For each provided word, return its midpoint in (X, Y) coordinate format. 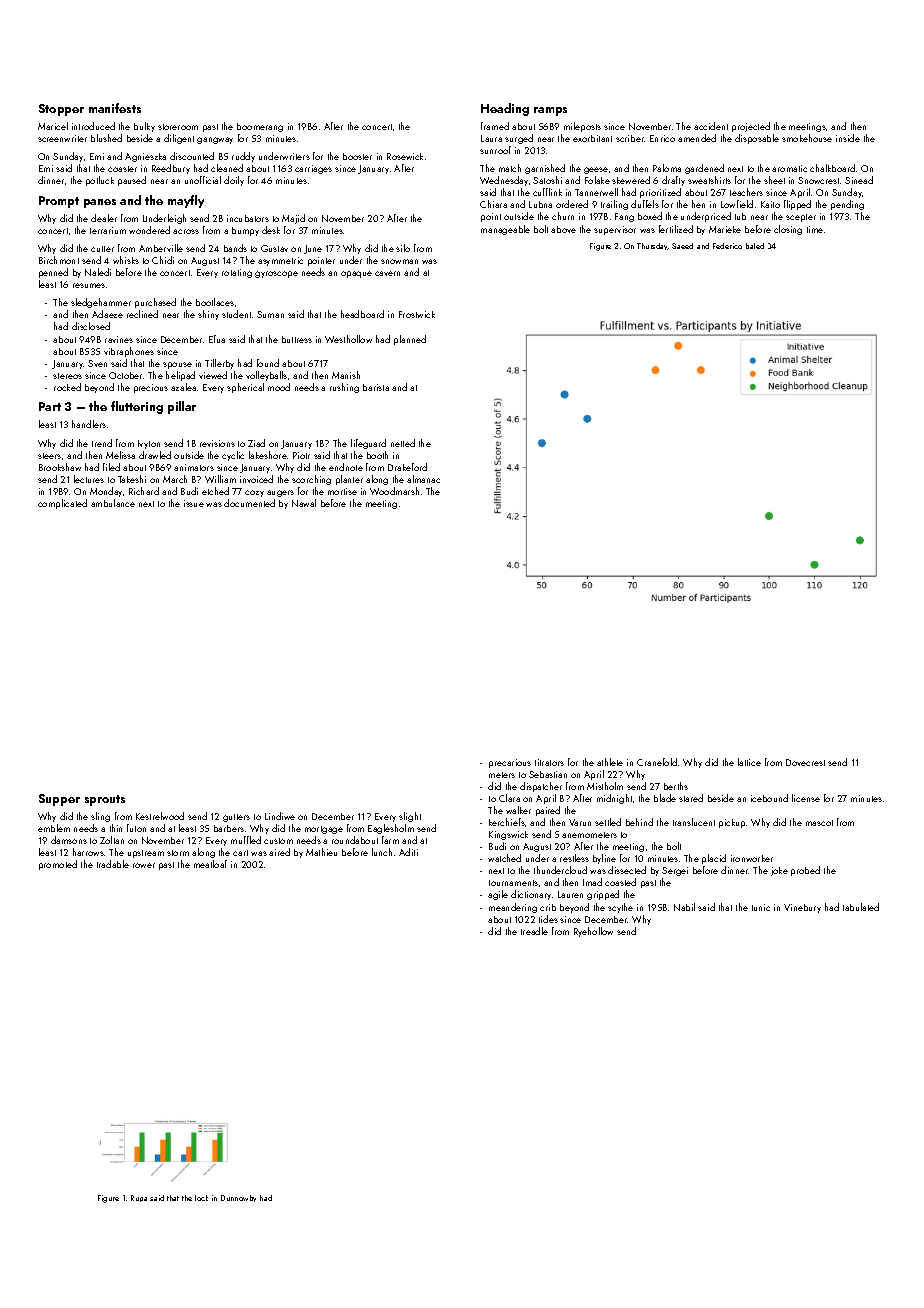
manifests (115, 108)
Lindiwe (280, 816)
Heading (505, 109)
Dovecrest (805, 762)
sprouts (105, 800)
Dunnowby (238, 1198)
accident (711, 126)
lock (201, 1198)
